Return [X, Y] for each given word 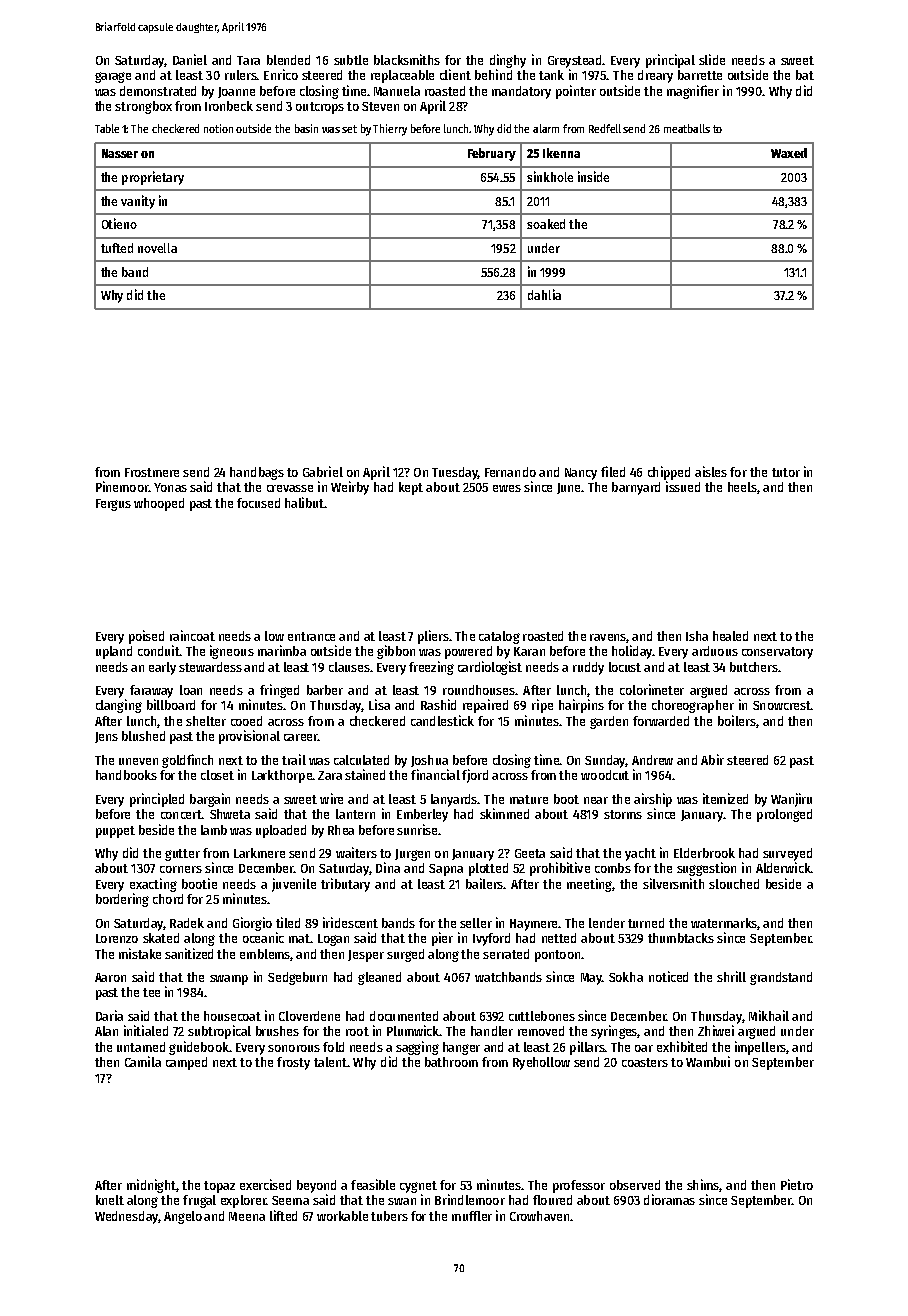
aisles [711, 471]
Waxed [789, 153]
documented [404, 1016]
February [492, 154]
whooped [159, 504]
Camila [143, 1061]
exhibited [682, 1046]
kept [411, 488]
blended [288, 60]
